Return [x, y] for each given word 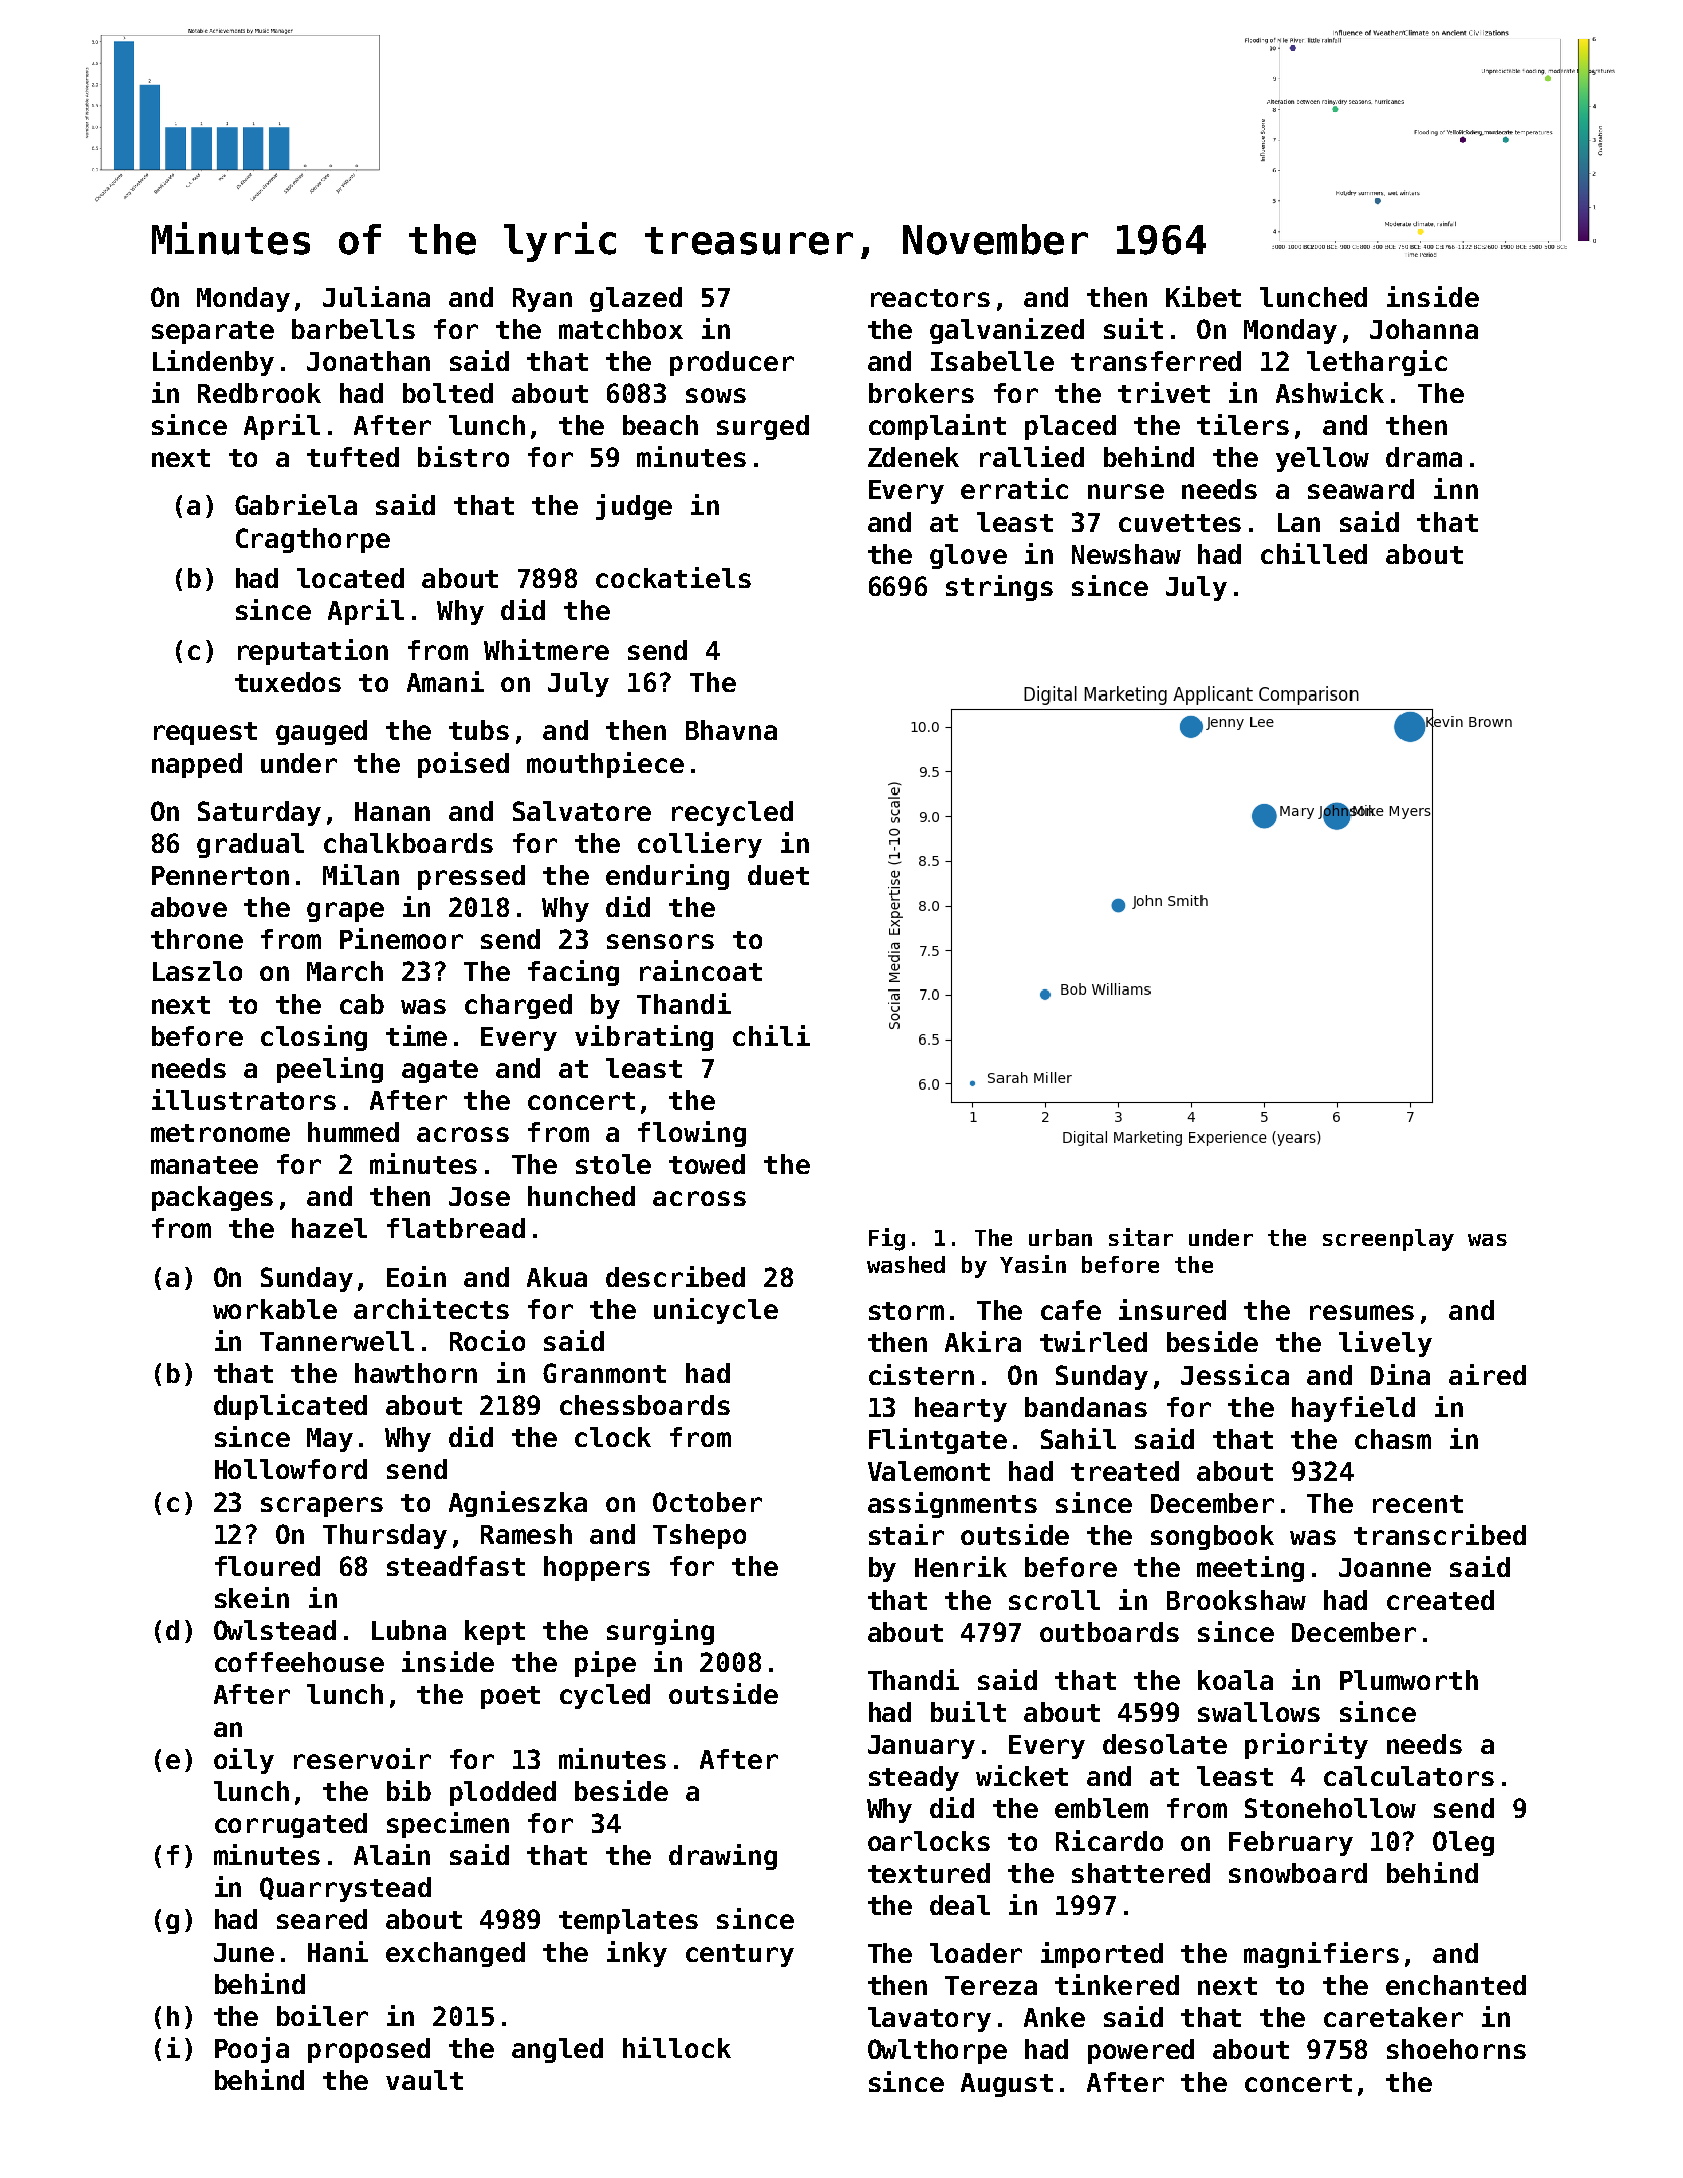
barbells [353, 329]
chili [771, 1035]
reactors [930, 298]
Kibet [1203, 296]
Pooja [252, 2050]
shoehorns [1456, 2049]
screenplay [1388, 1240]
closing [314, 1038]
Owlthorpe [937, 2051]
